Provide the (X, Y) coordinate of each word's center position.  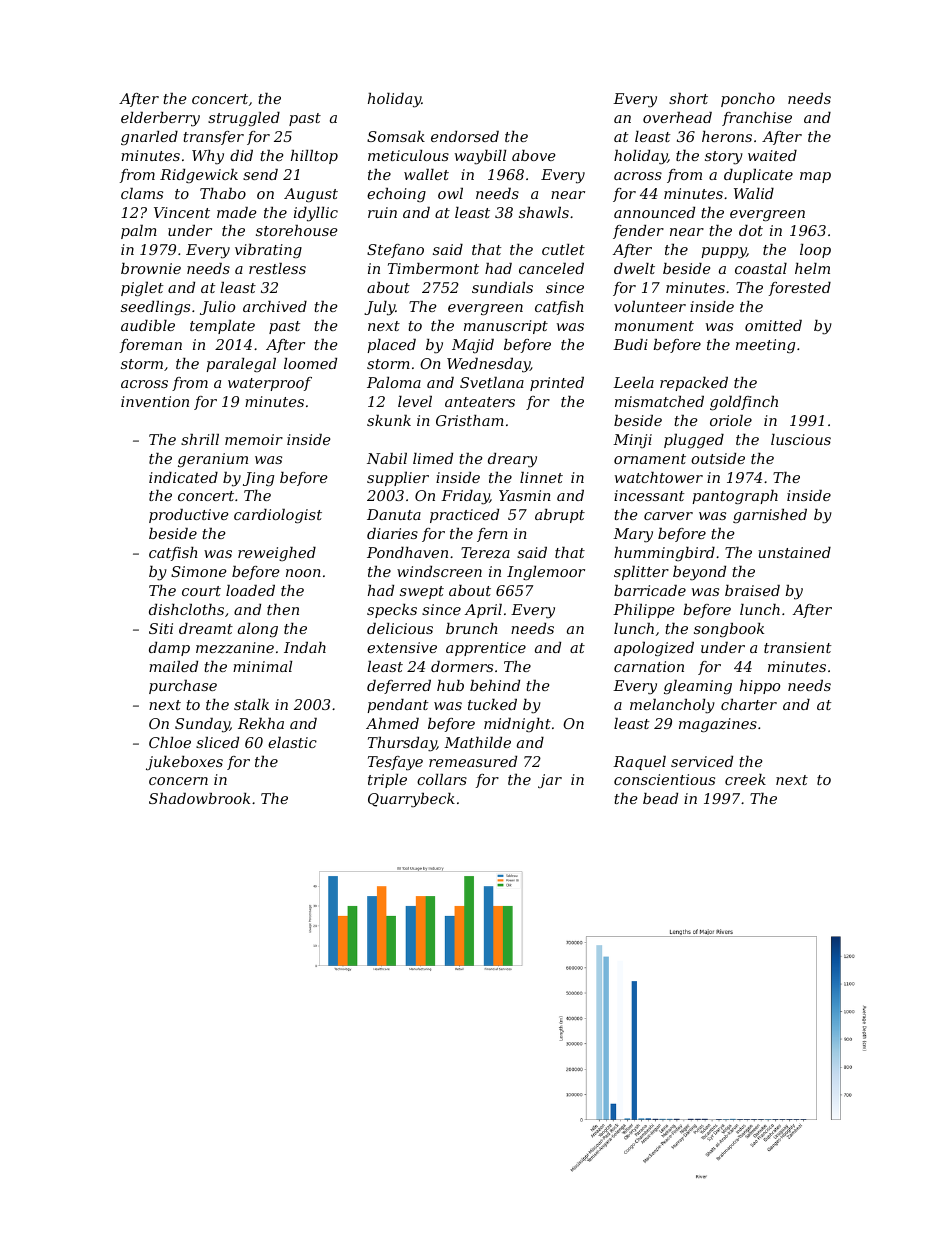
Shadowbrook (199, 798)
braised (752, 590)
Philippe (644, 611)
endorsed (465, 136)
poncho (748, 100)
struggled (244, 119)
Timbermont (433, 268)
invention (155, 401)
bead (660, 798)
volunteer (650, 306)
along (258, 630)
